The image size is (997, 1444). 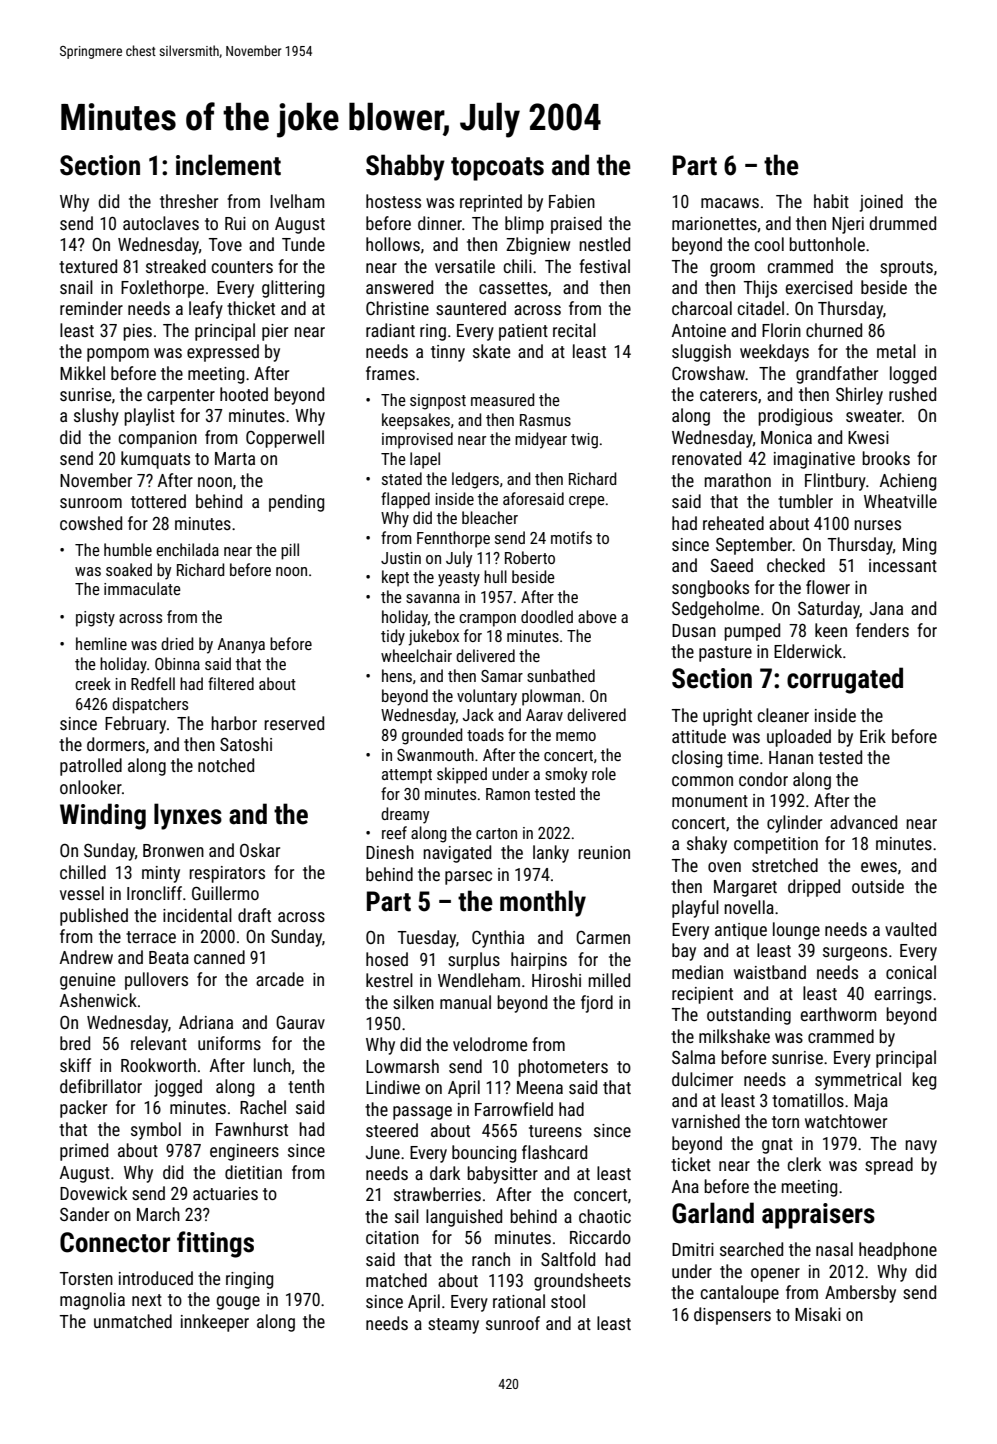 What do you see at coordinates (487, 697) in the screenshot?
I see `voluntary` at bounding box center [487, 697].
